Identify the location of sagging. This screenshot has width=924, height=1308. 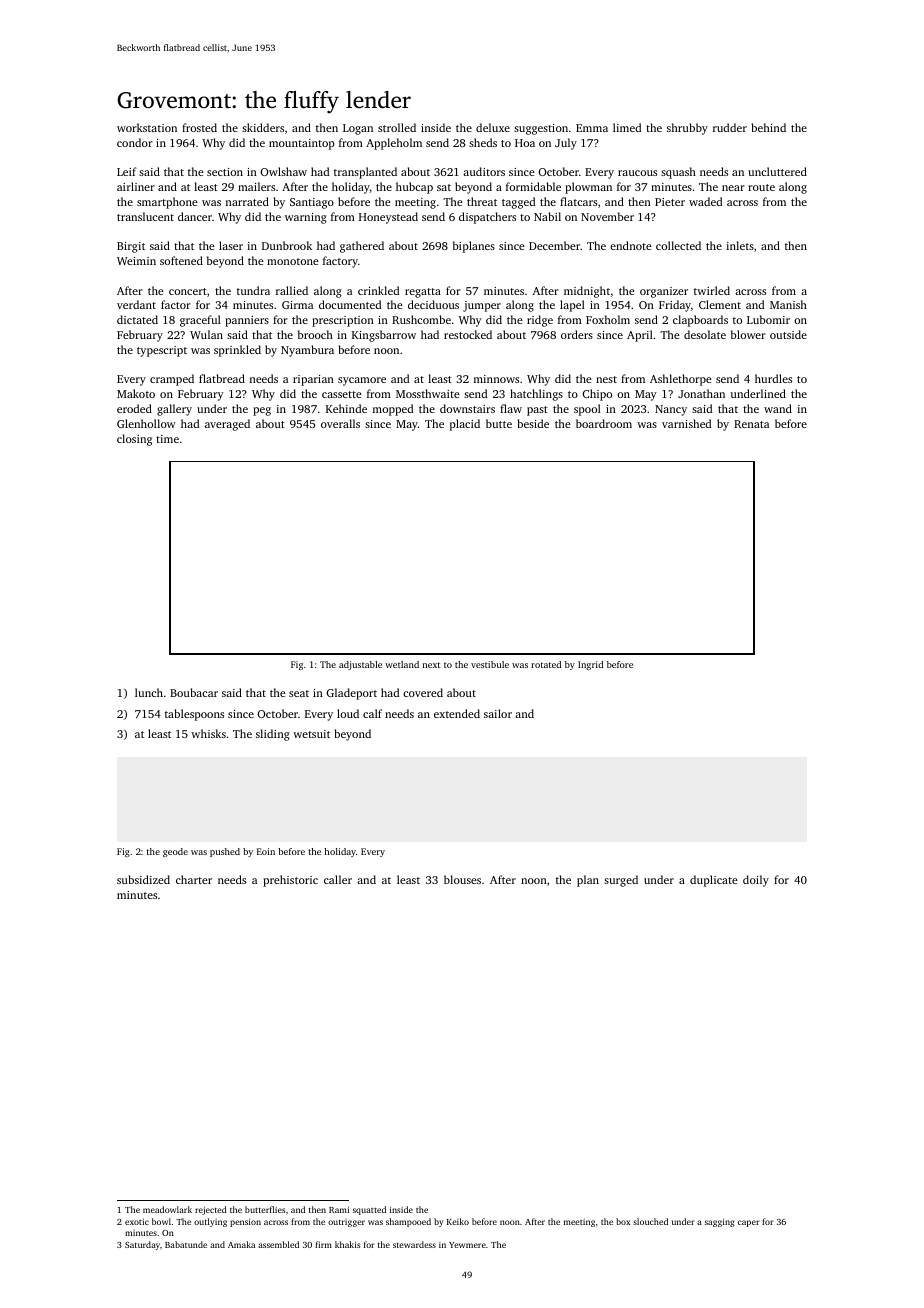
(720, 1222).
